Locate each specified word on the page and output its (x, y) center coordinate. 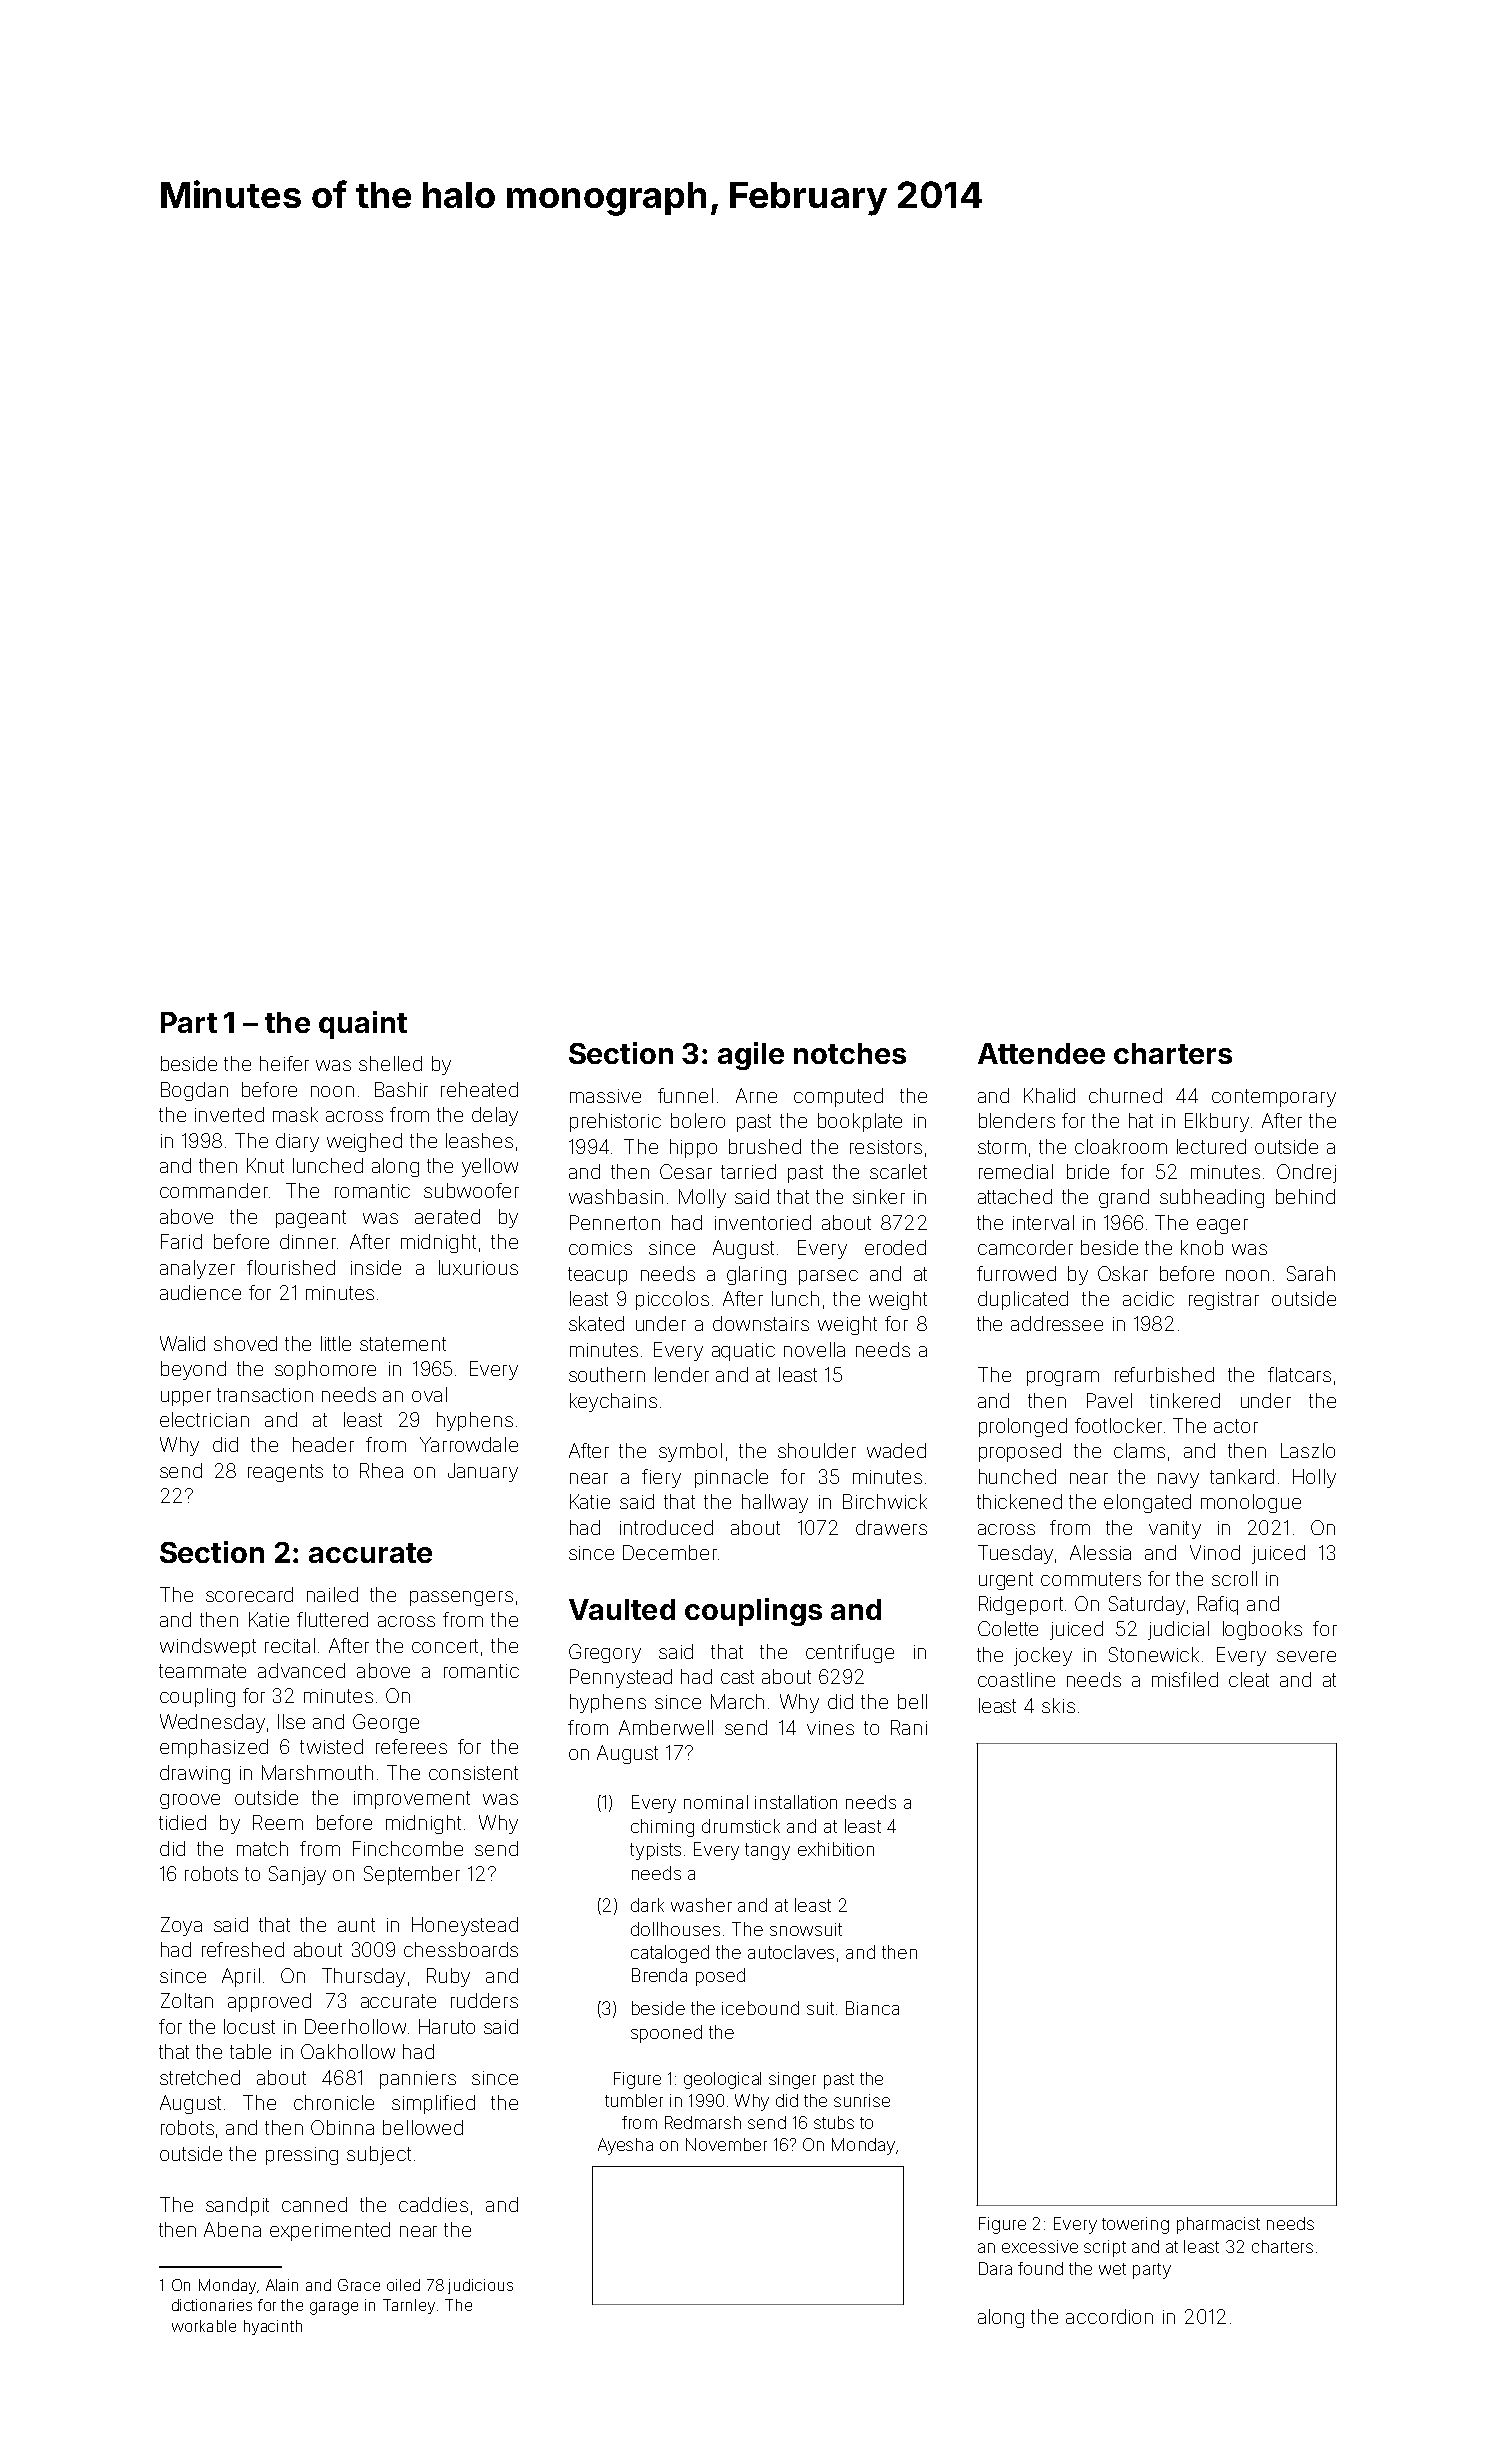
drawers (891, 1527)
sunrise (862, 2100)
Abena (232, 2229)
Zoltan (187, 2000)
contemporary (1274, 1098)
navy (1178, 1480)
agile (751, 1056)
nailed (332, 1594)
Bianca (872, 2008)
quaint (363, 1025)
